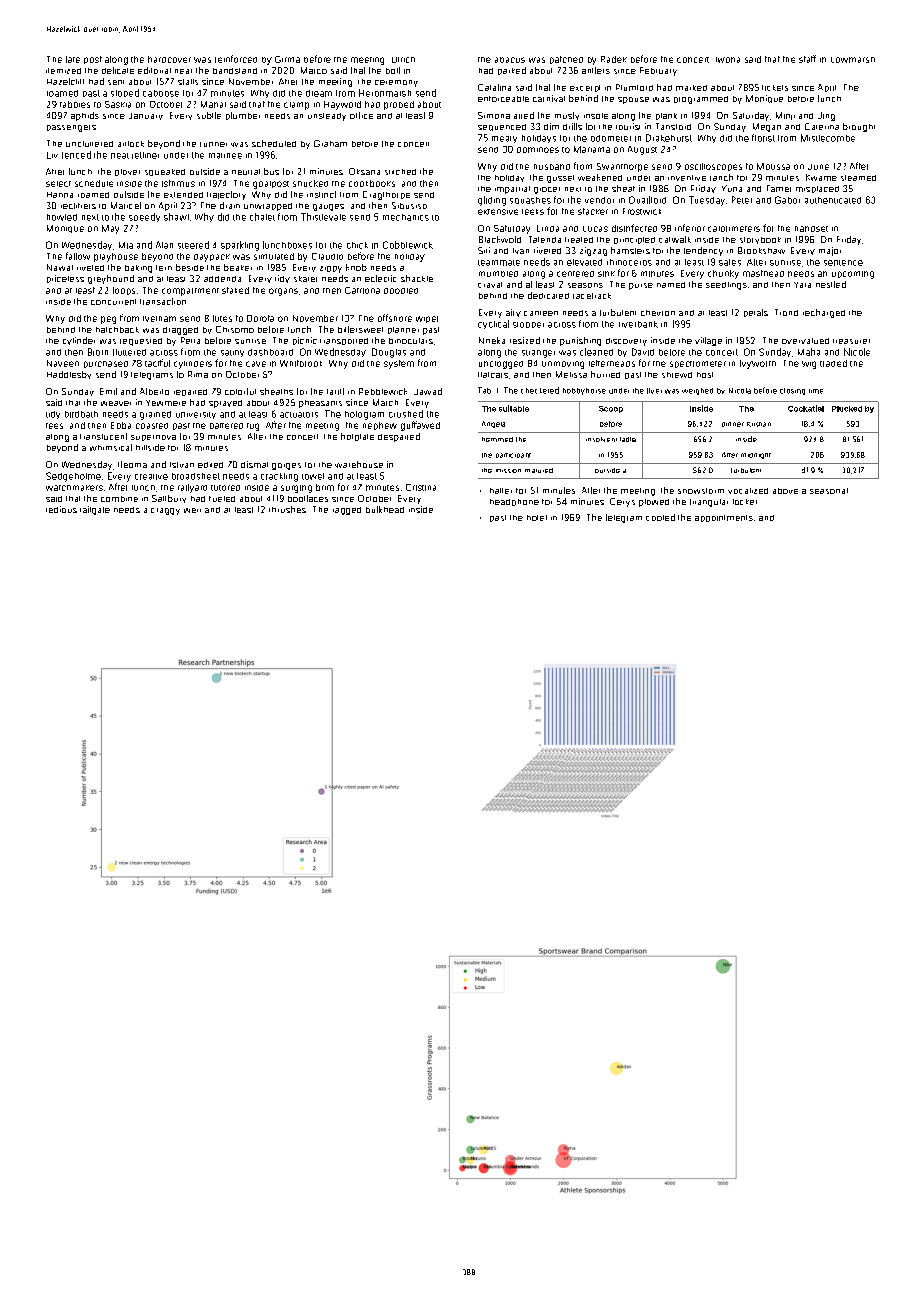 This page has width=924, height=1308. Describe the element at coordinates (330, 143) in the page. I see `Graham` at that location.
